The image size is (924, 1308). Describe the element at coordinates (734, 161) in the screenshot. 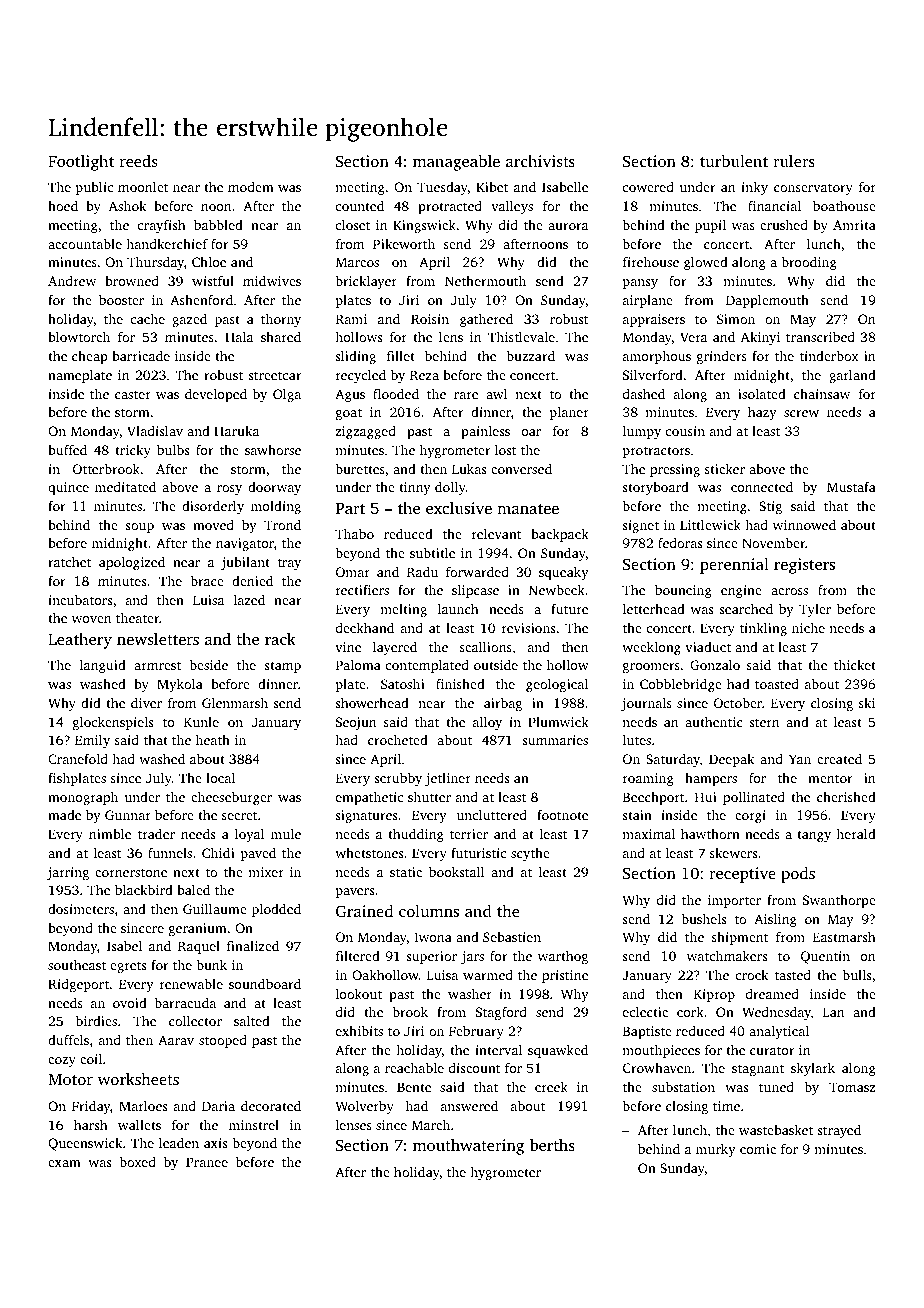

I see `turbulent` at that location.
